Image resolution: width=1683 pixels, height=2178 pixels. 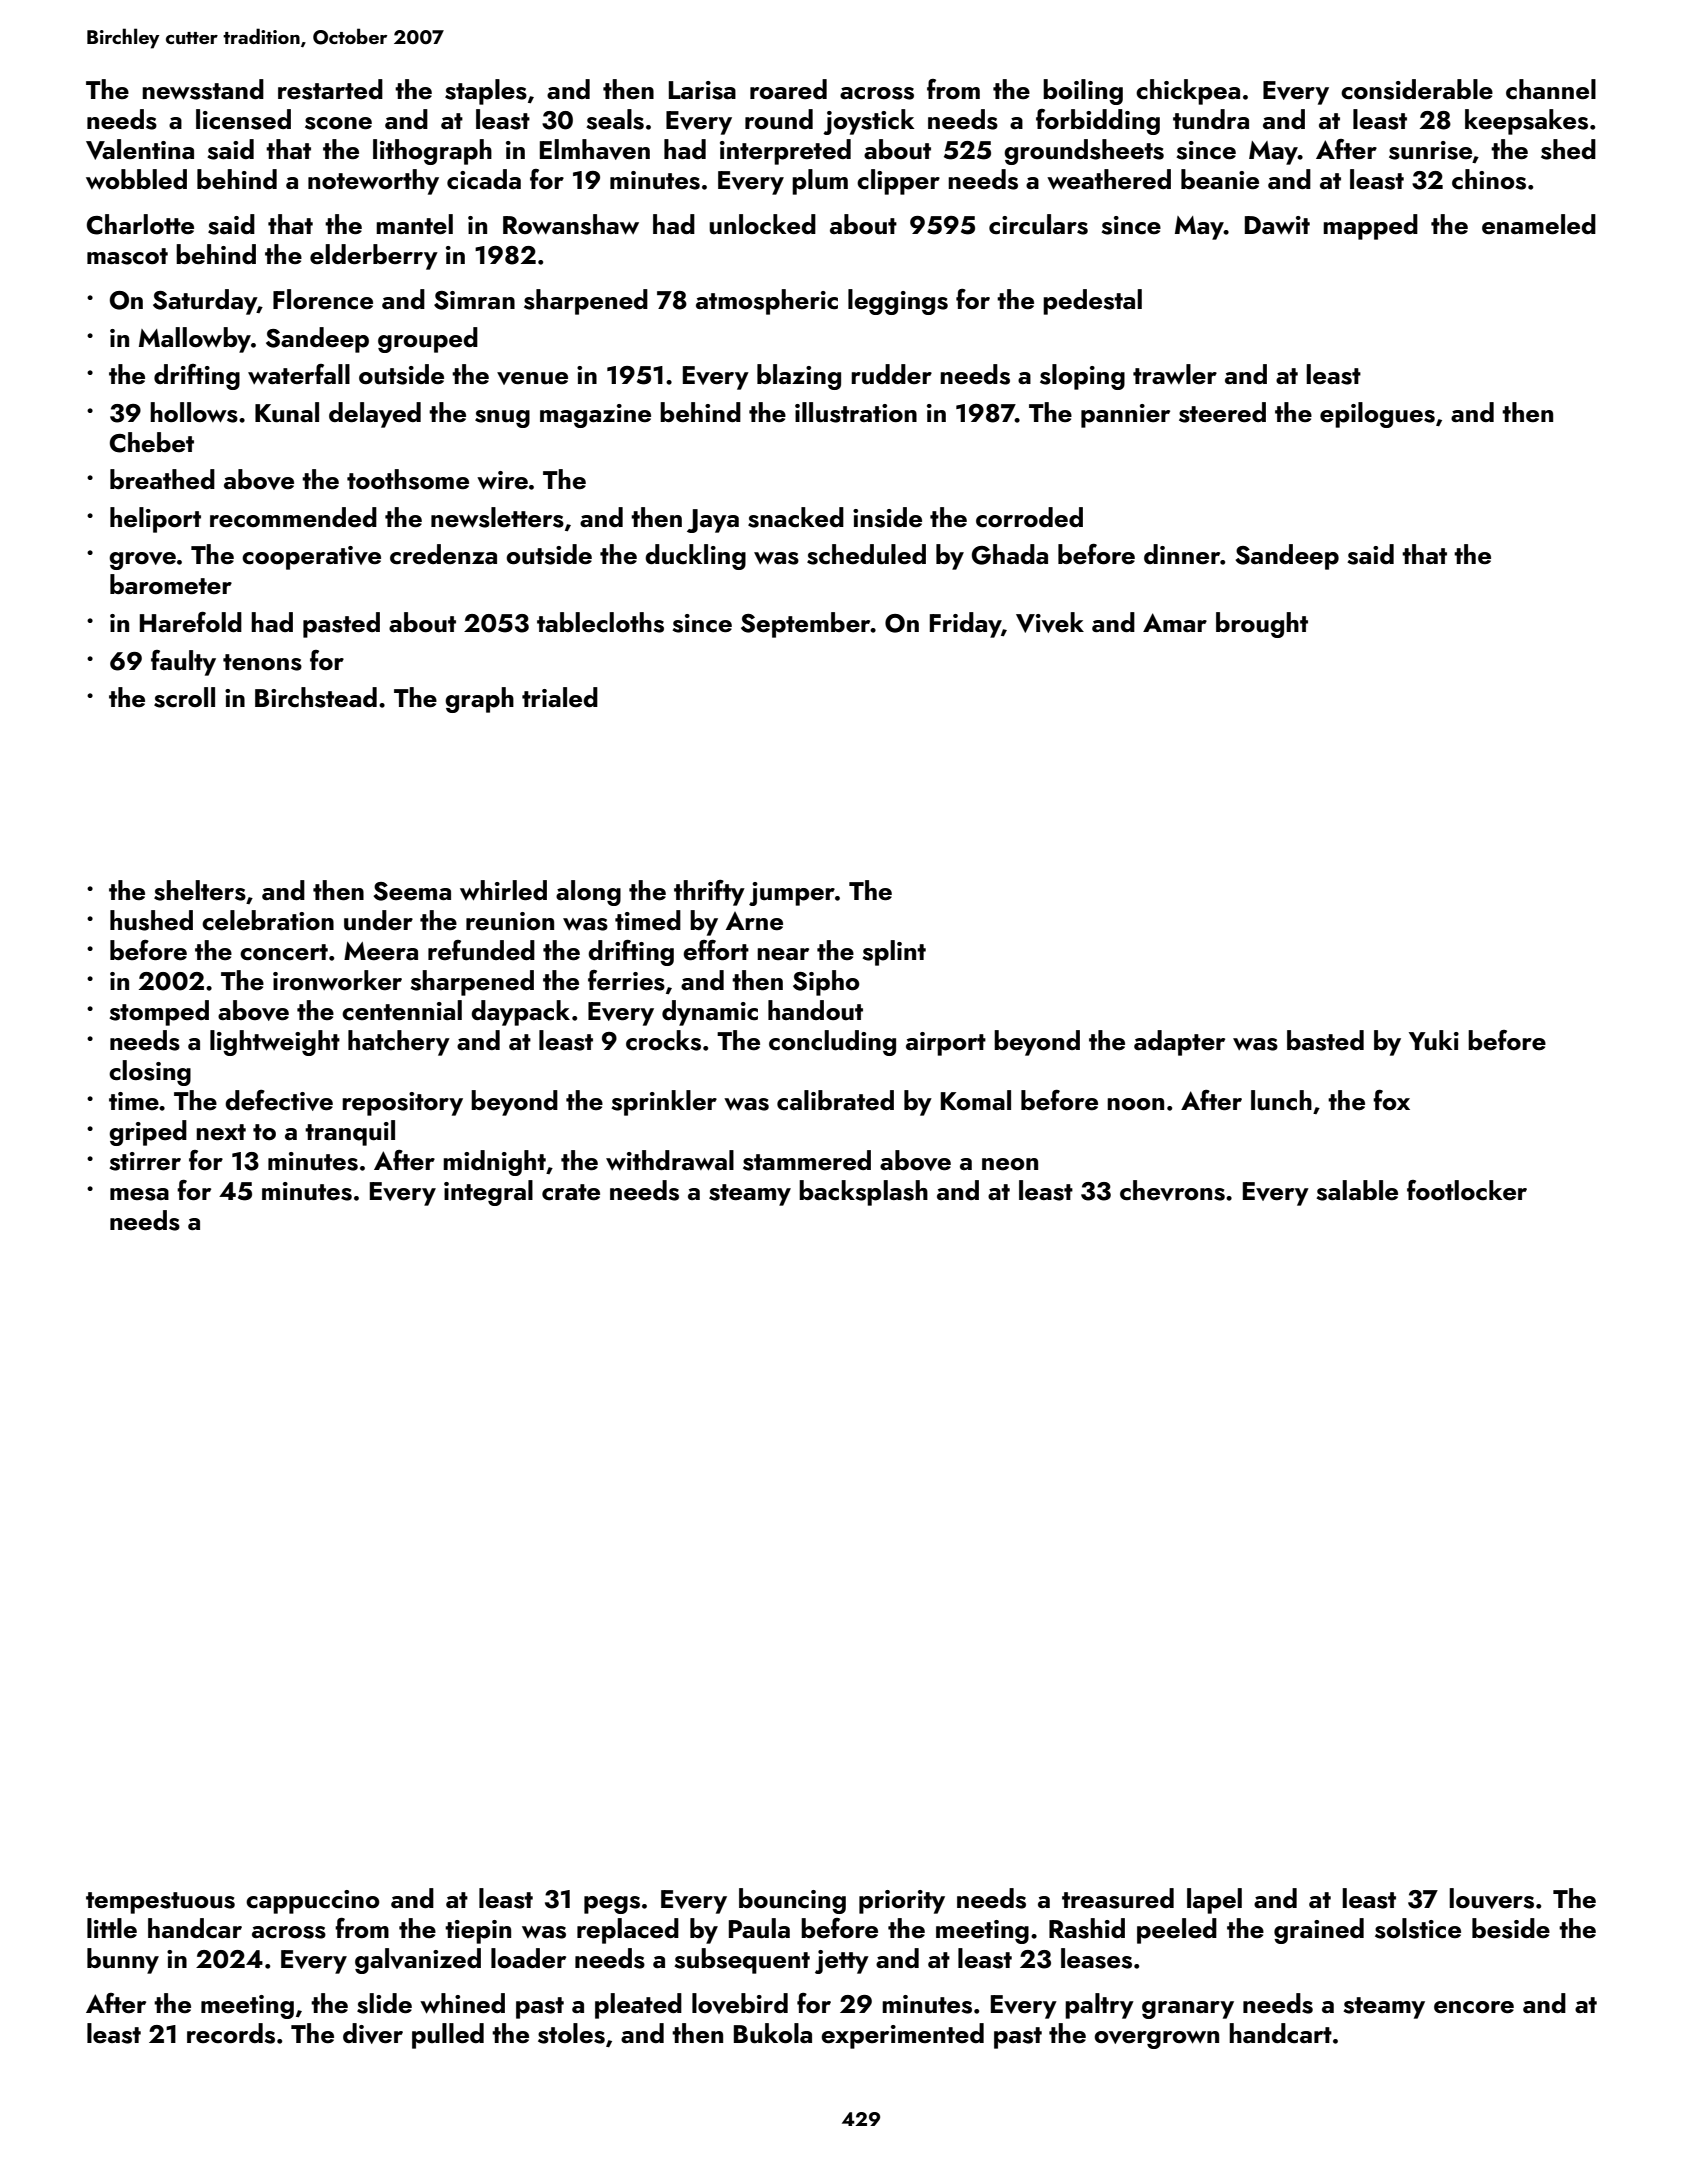 What do you see at coordinates (785, 152) in the screenshot?
I see `interpreted` at bounding box center [785, 152].
